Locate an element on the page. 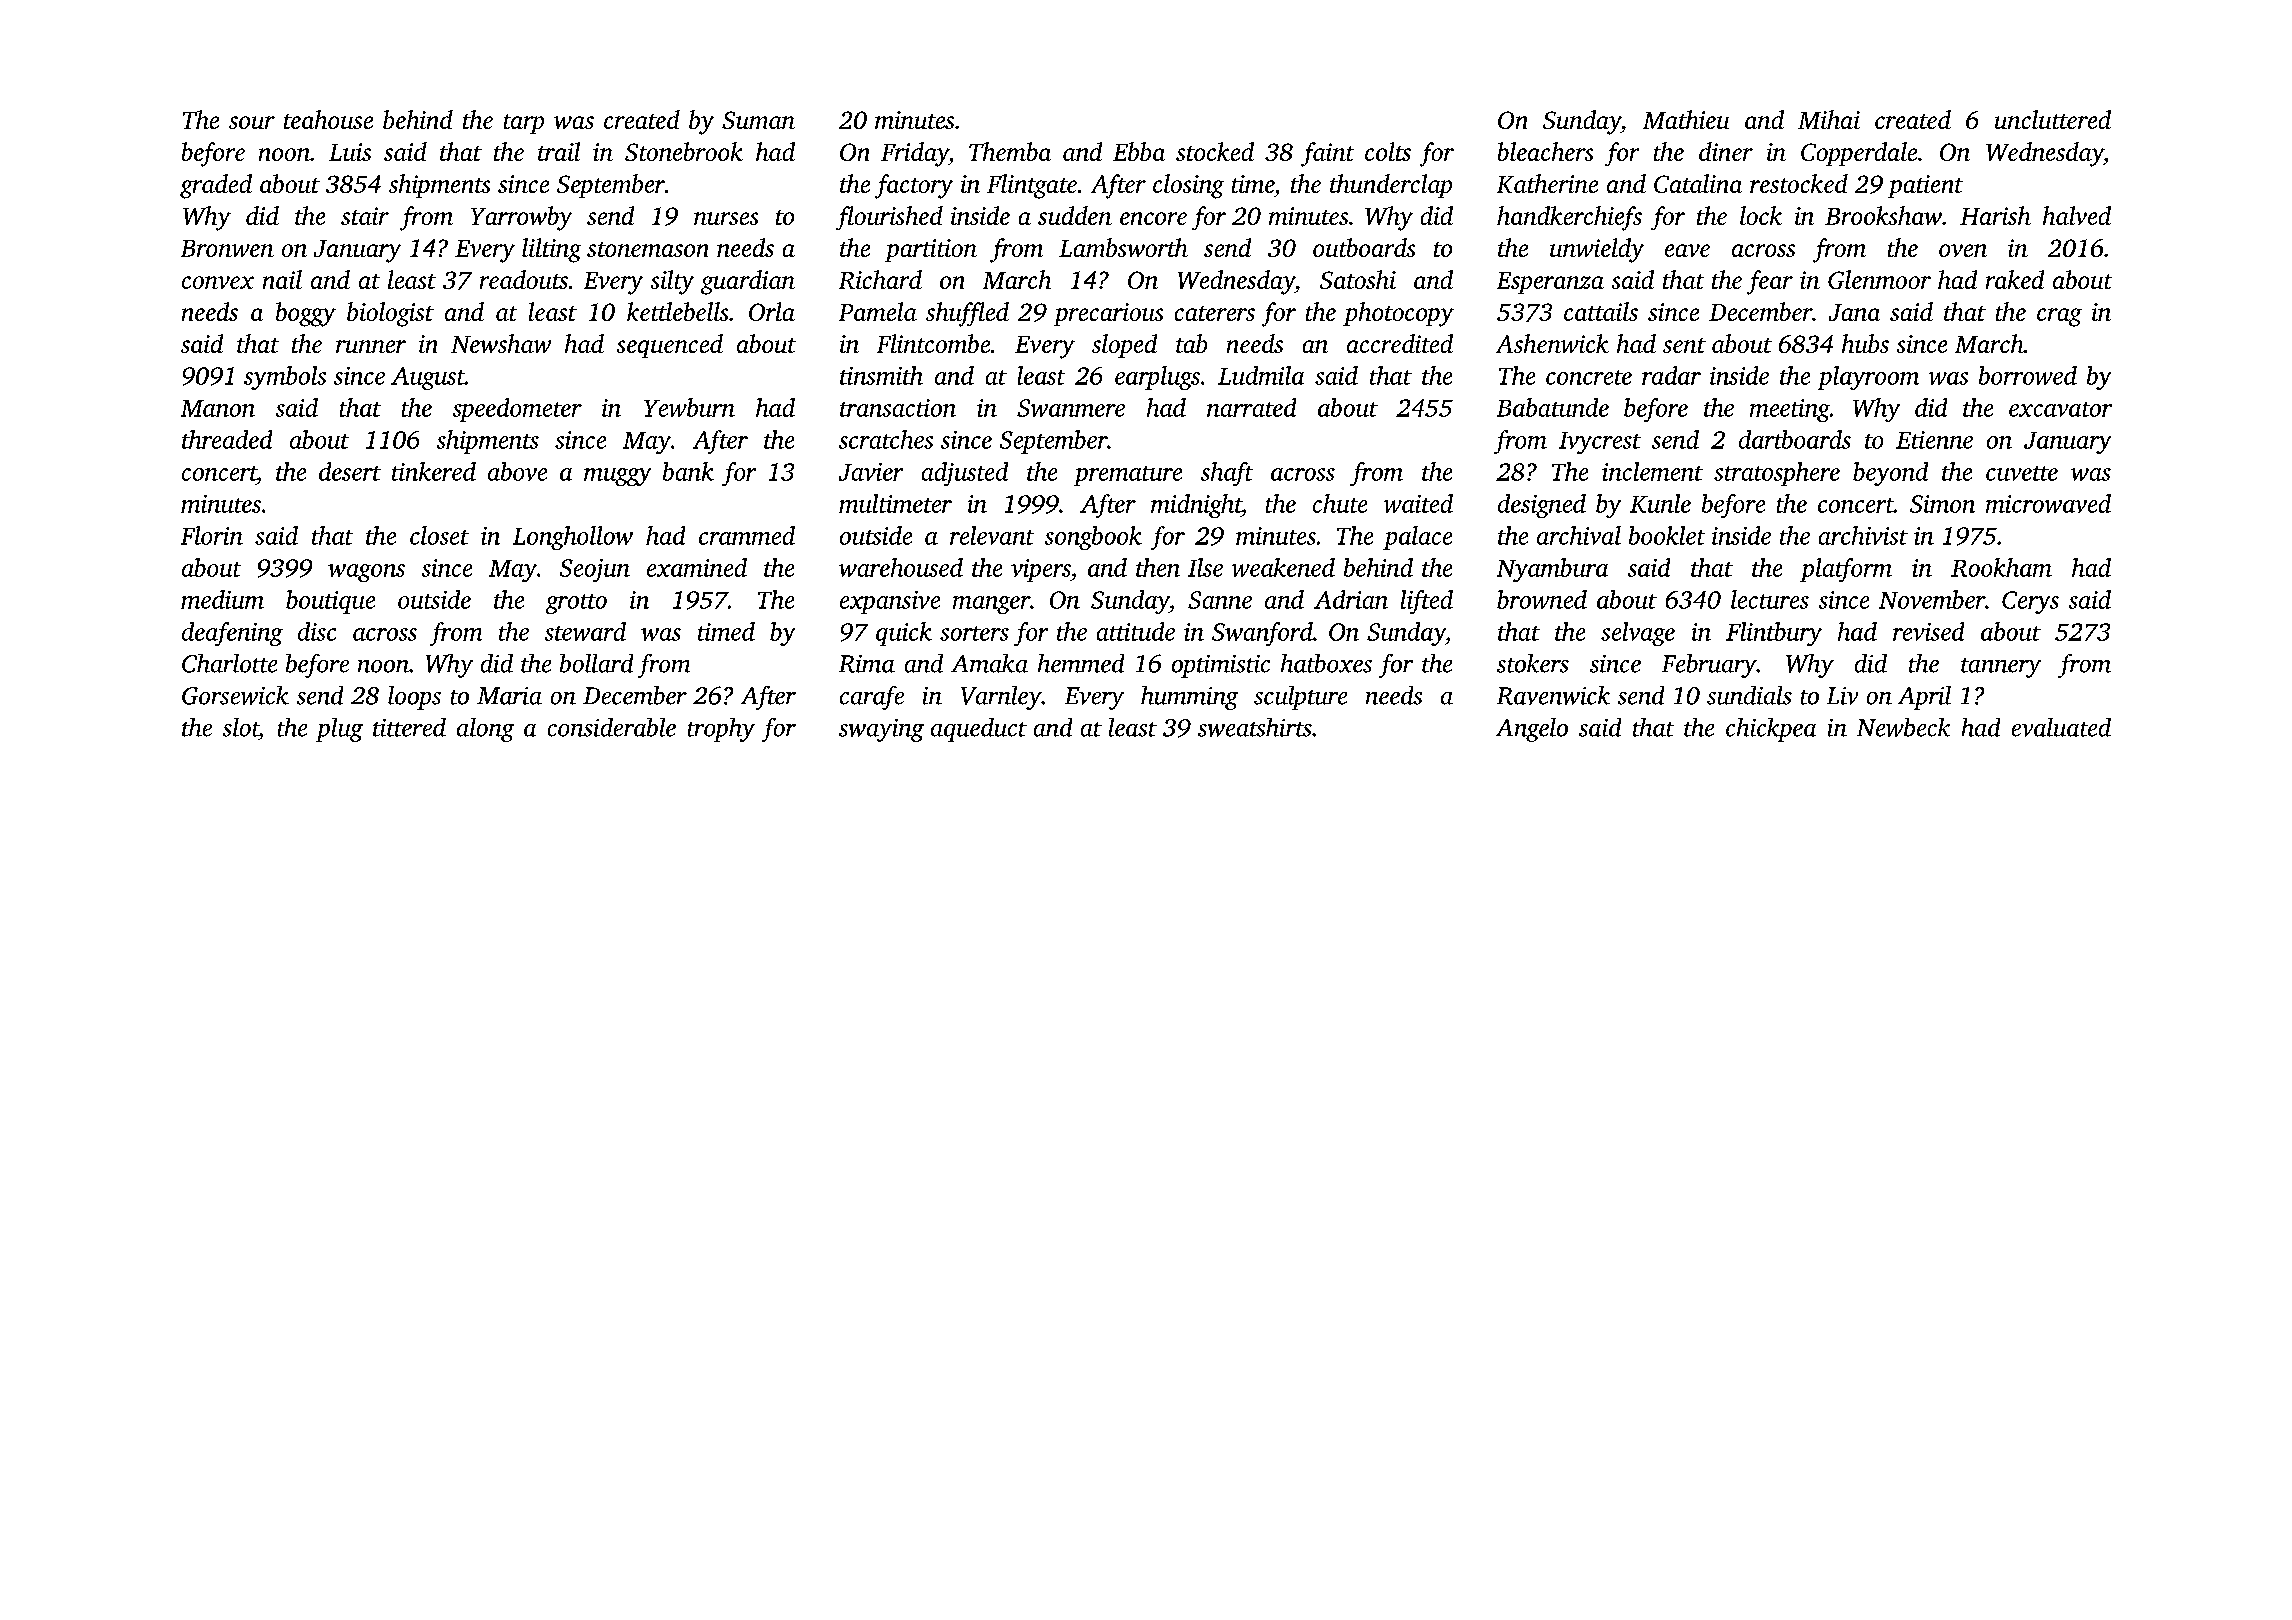  shaft is located at coordinates (1227, 474).
